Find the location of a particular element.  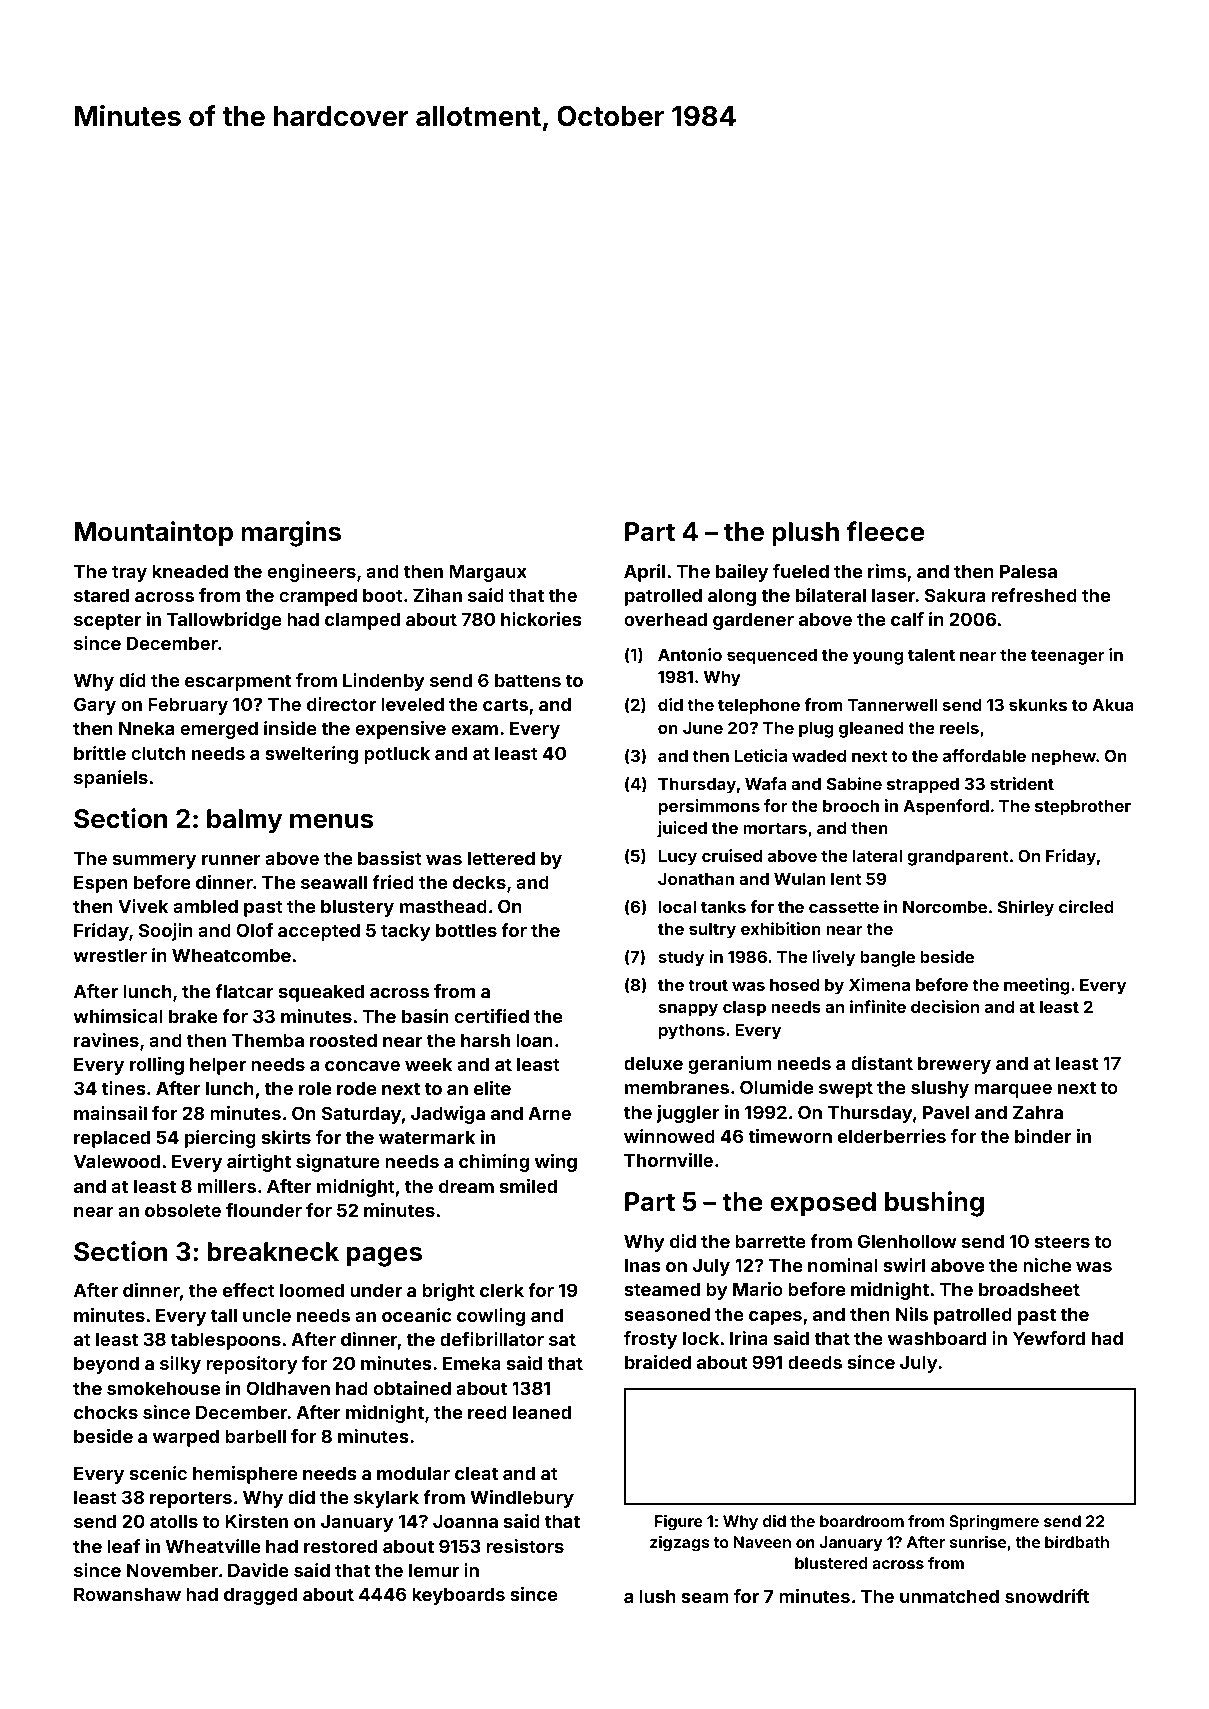

Shirley is located at coordinates (1026, 908).
